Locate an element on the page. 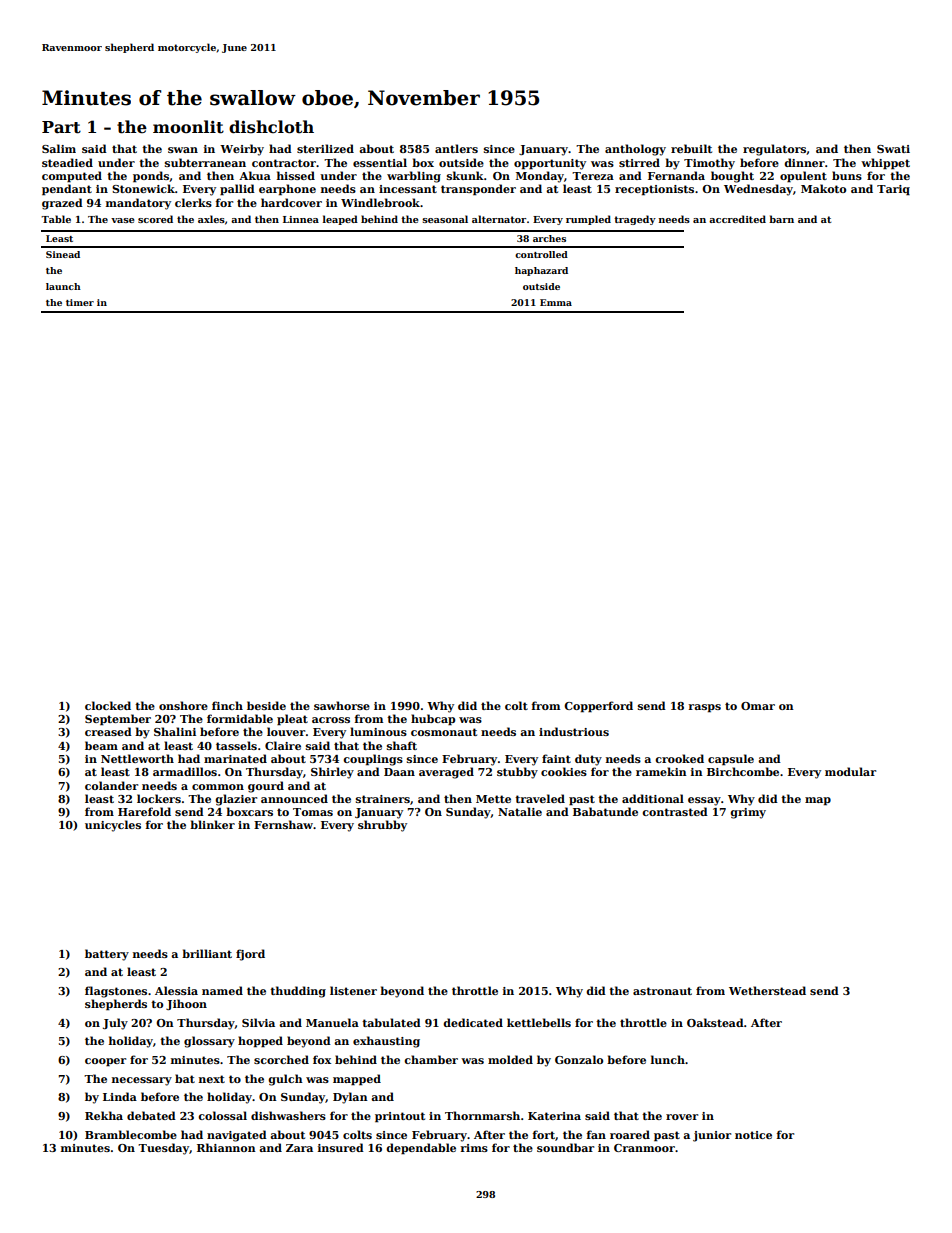 This page has height=1233, width=952. Rhiannon is located at coordinates (226, 1147).
